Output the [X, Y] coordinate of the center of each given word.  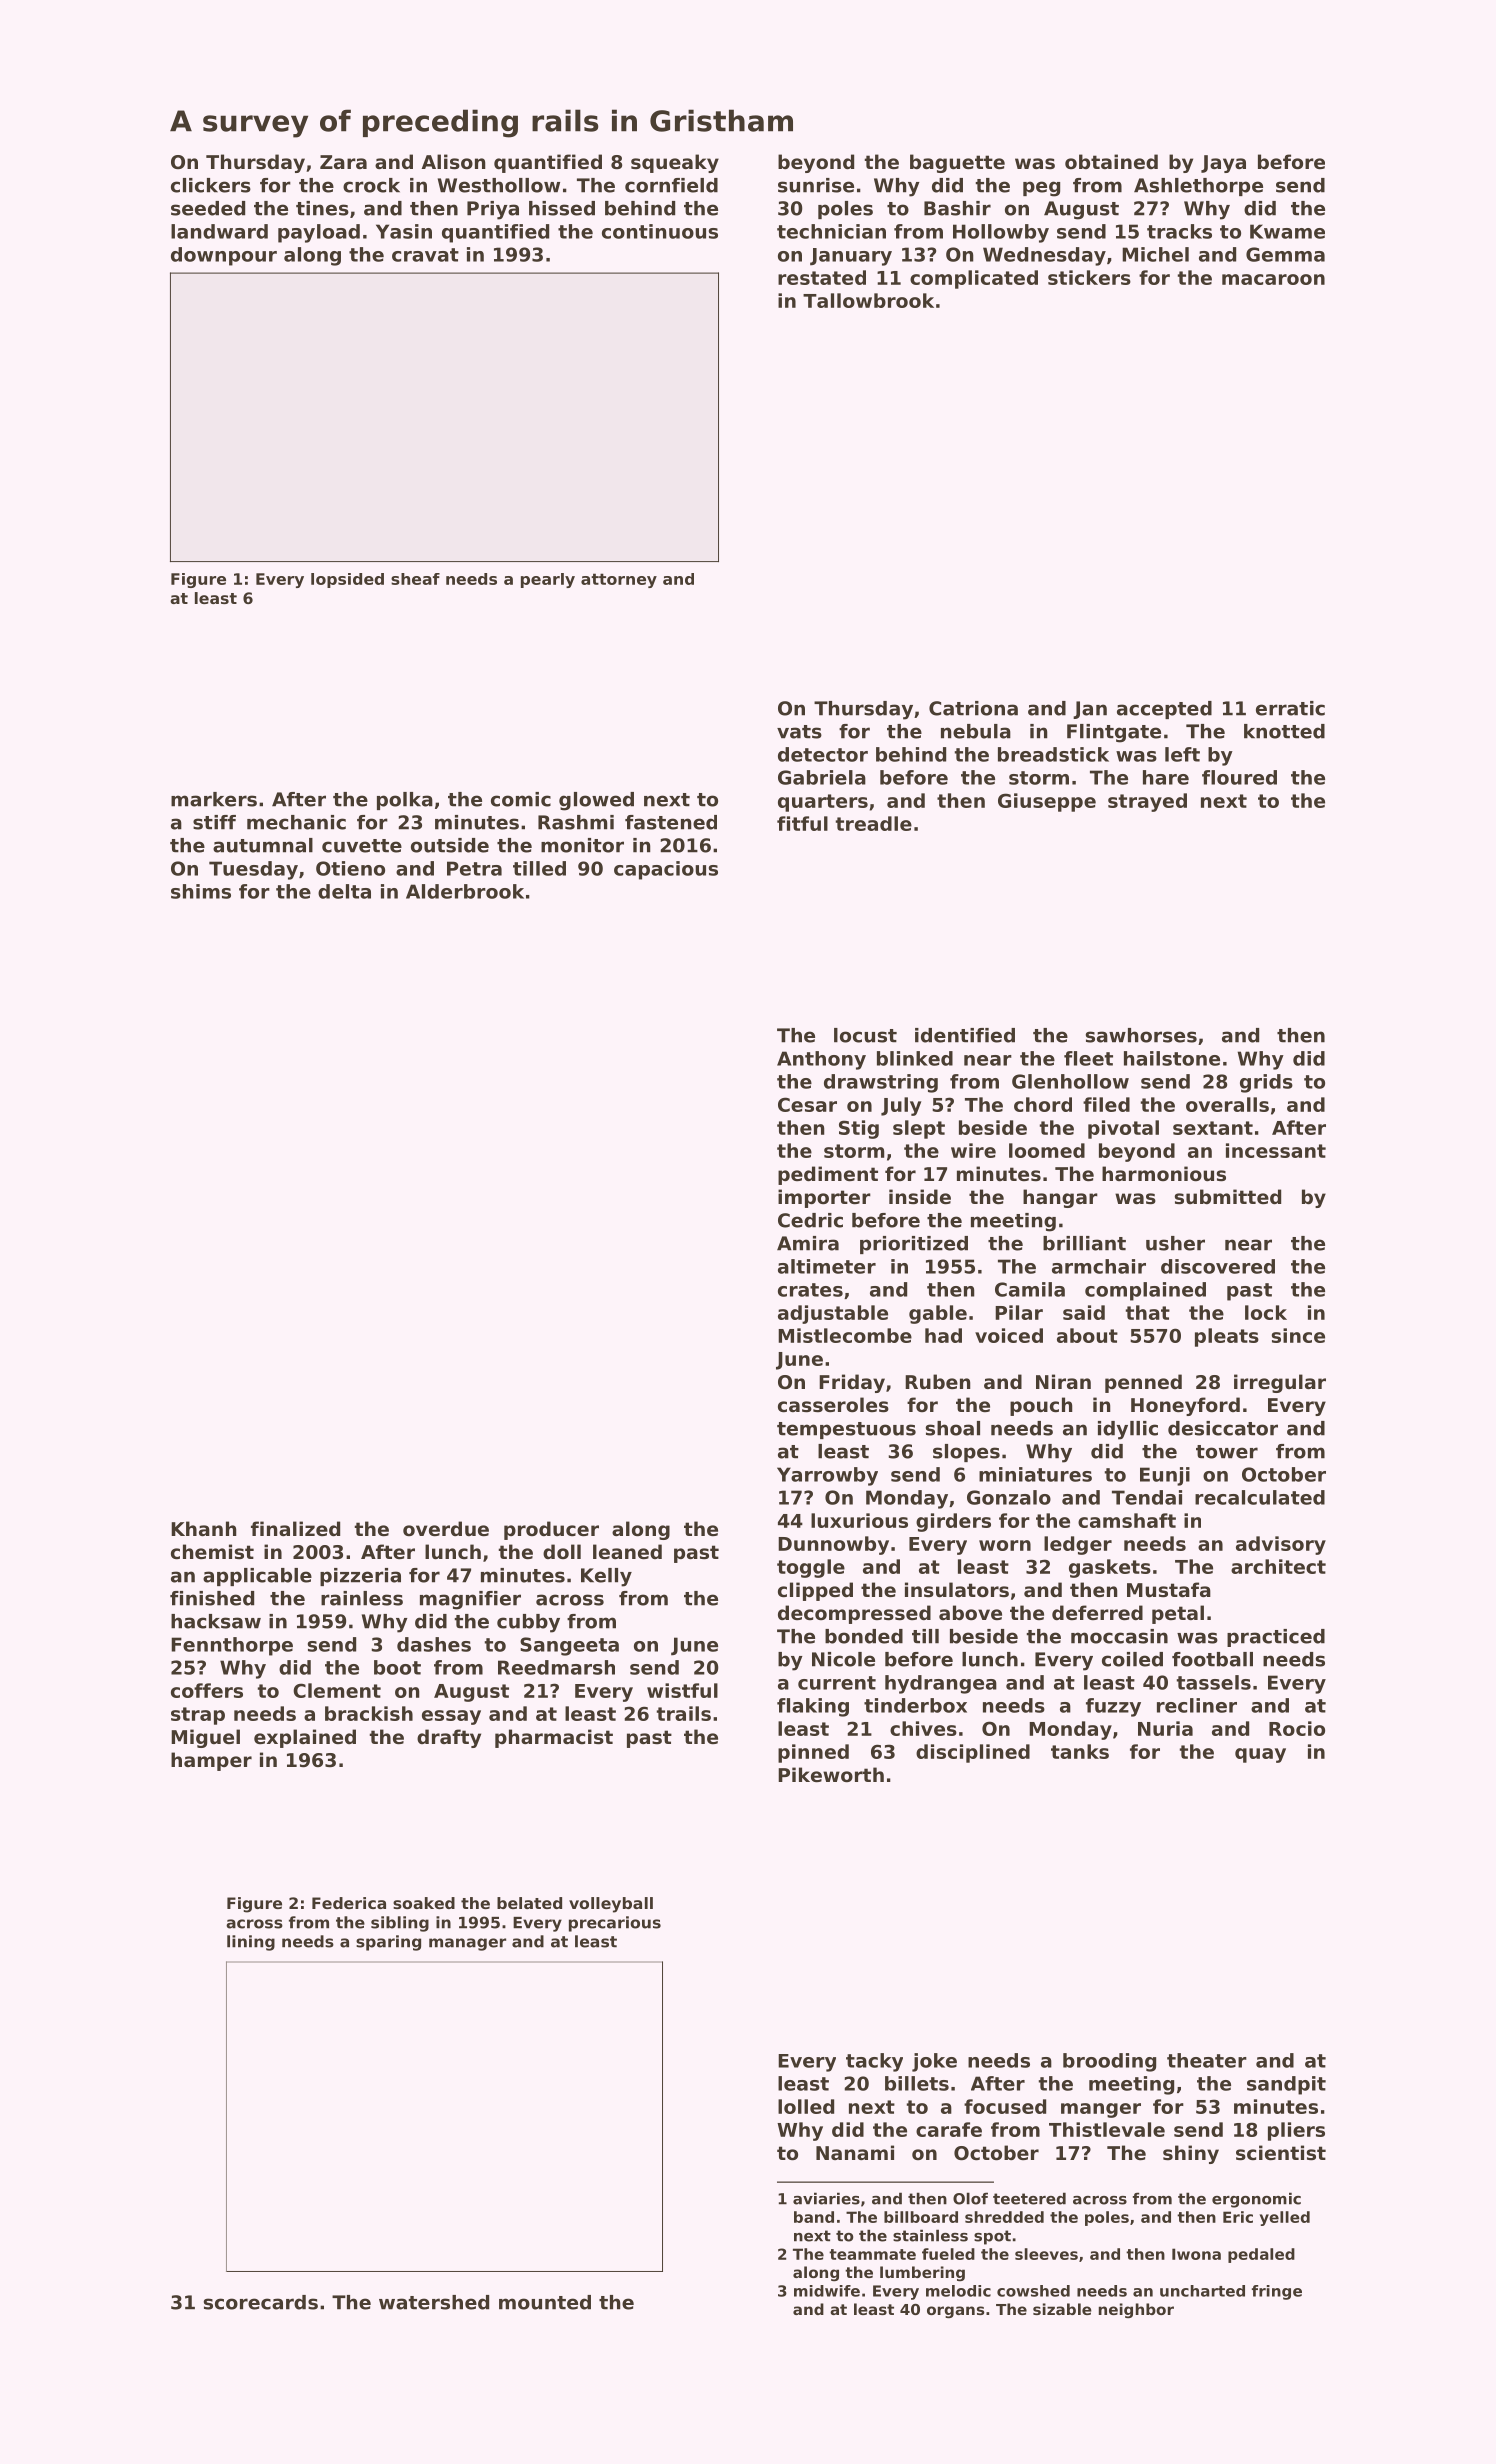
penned [1143, 1383]
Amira [808, 1243]
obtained [1111, 161]
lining [251, 1943]
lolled [806, 2106]
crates [810, 1290]
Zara [343, 162]
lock [1266, 1312]
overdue [446, 1528]
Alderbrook [465, 891]
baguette [957, 163]
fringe [1277, 2292]
